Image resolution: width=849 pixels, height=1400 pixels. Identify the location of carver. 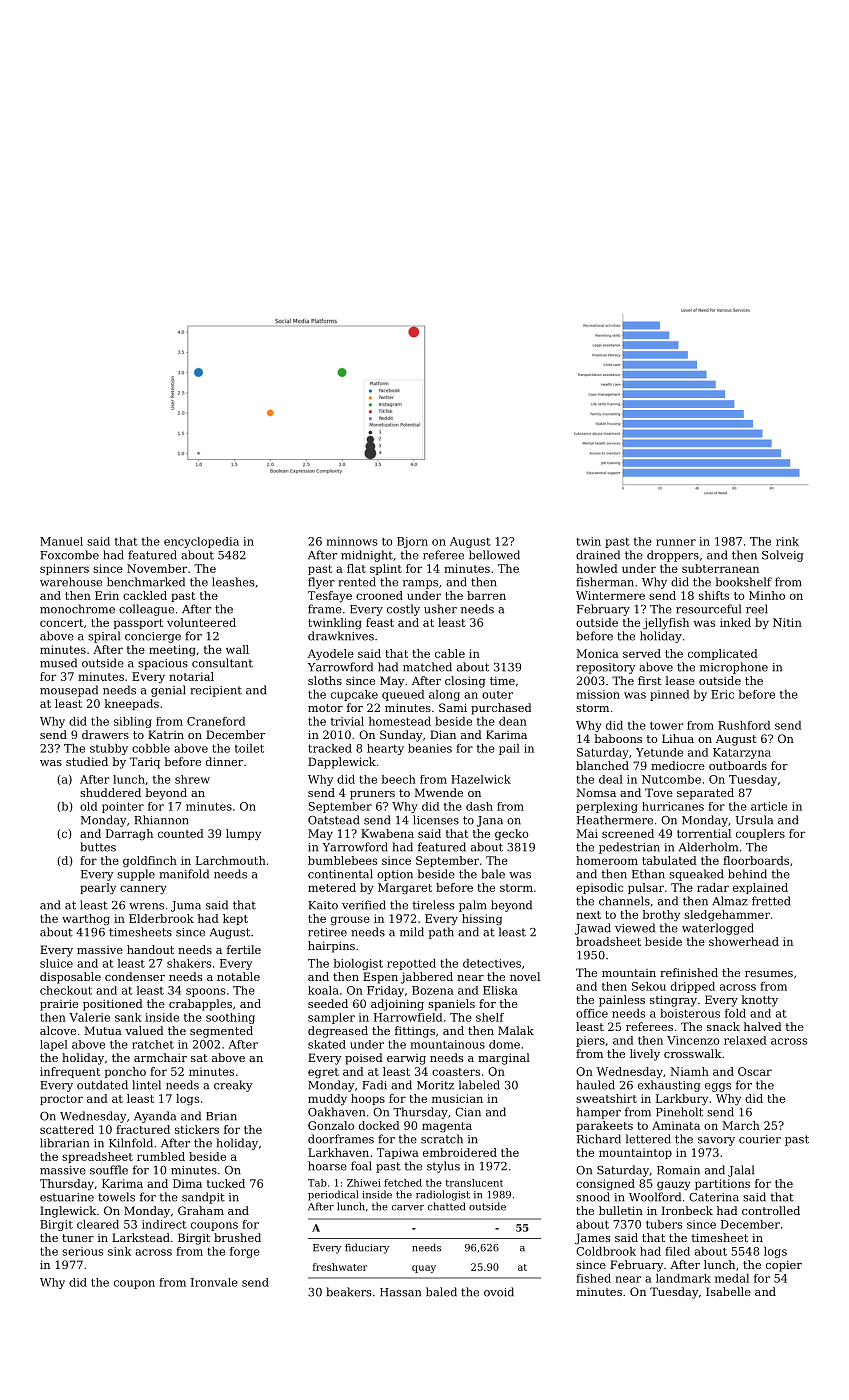
(408, 1208).
